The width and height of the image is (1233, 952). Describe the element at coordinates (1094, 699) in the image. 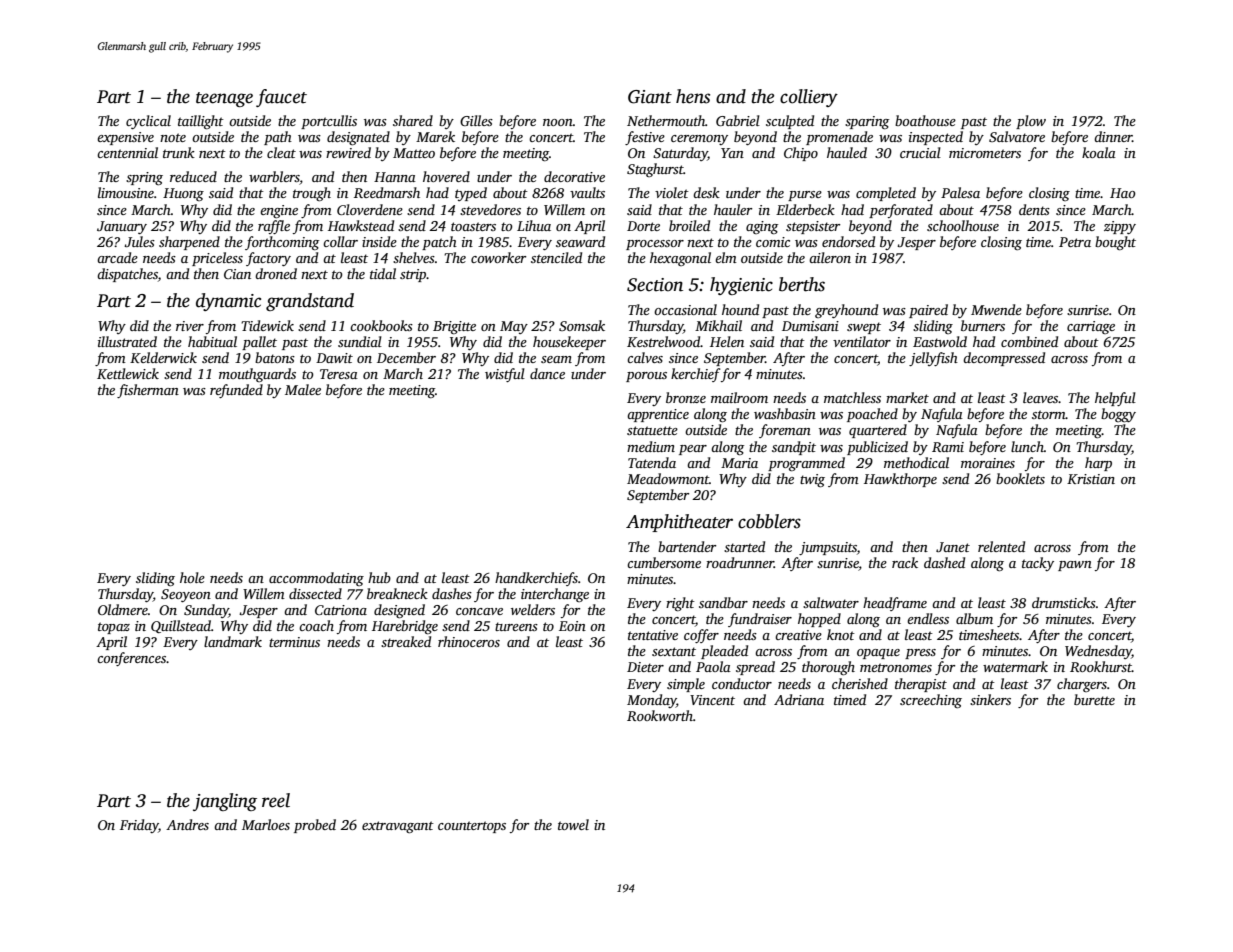

I see `burette` at that location.
